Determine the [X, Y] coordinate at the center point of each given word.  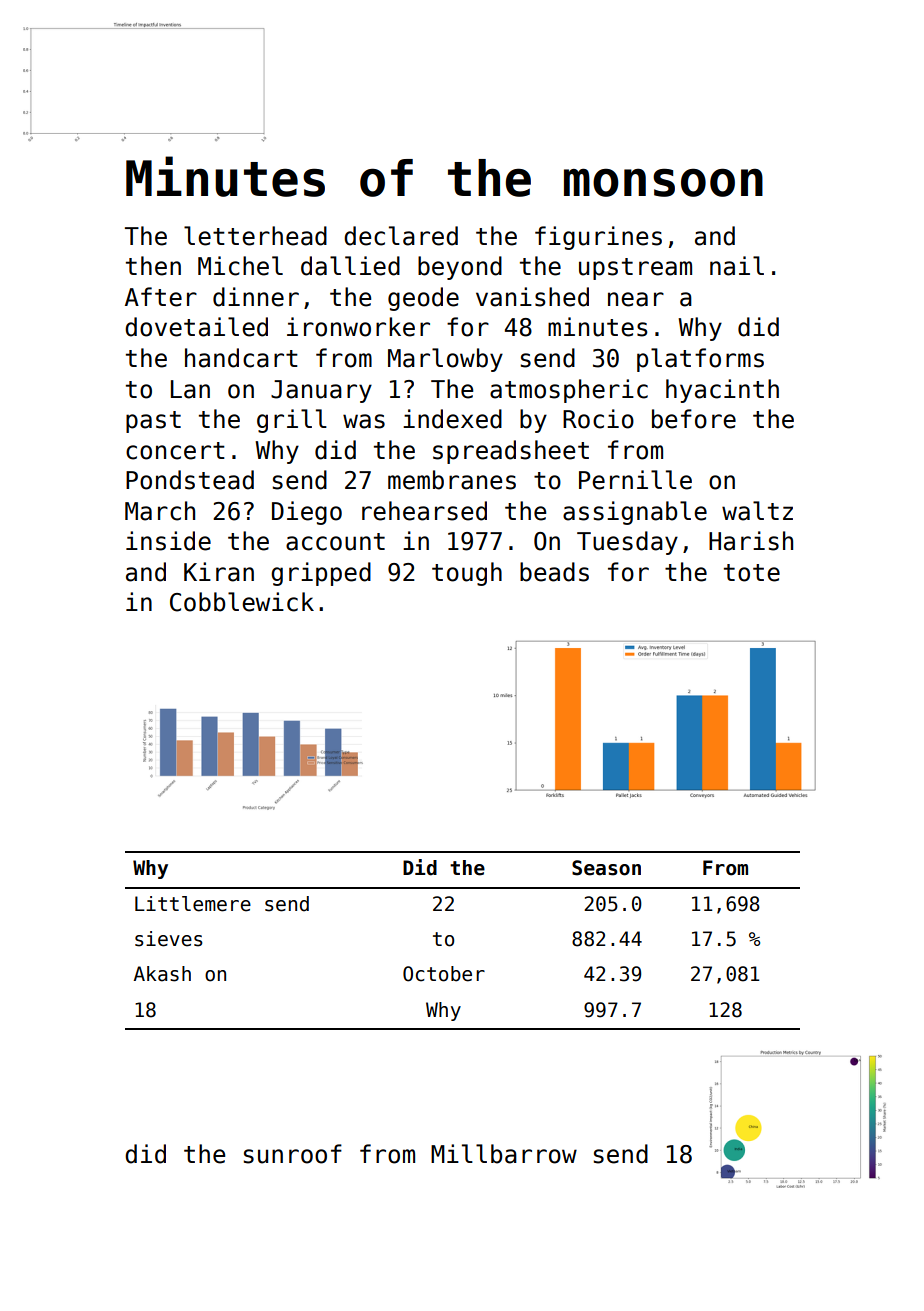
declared [401, 236]
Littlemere [193, 904]
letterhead [255, 236]
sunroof [293, 1154]
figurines [598, 238]
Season [606, 868]
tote [752, 573]
